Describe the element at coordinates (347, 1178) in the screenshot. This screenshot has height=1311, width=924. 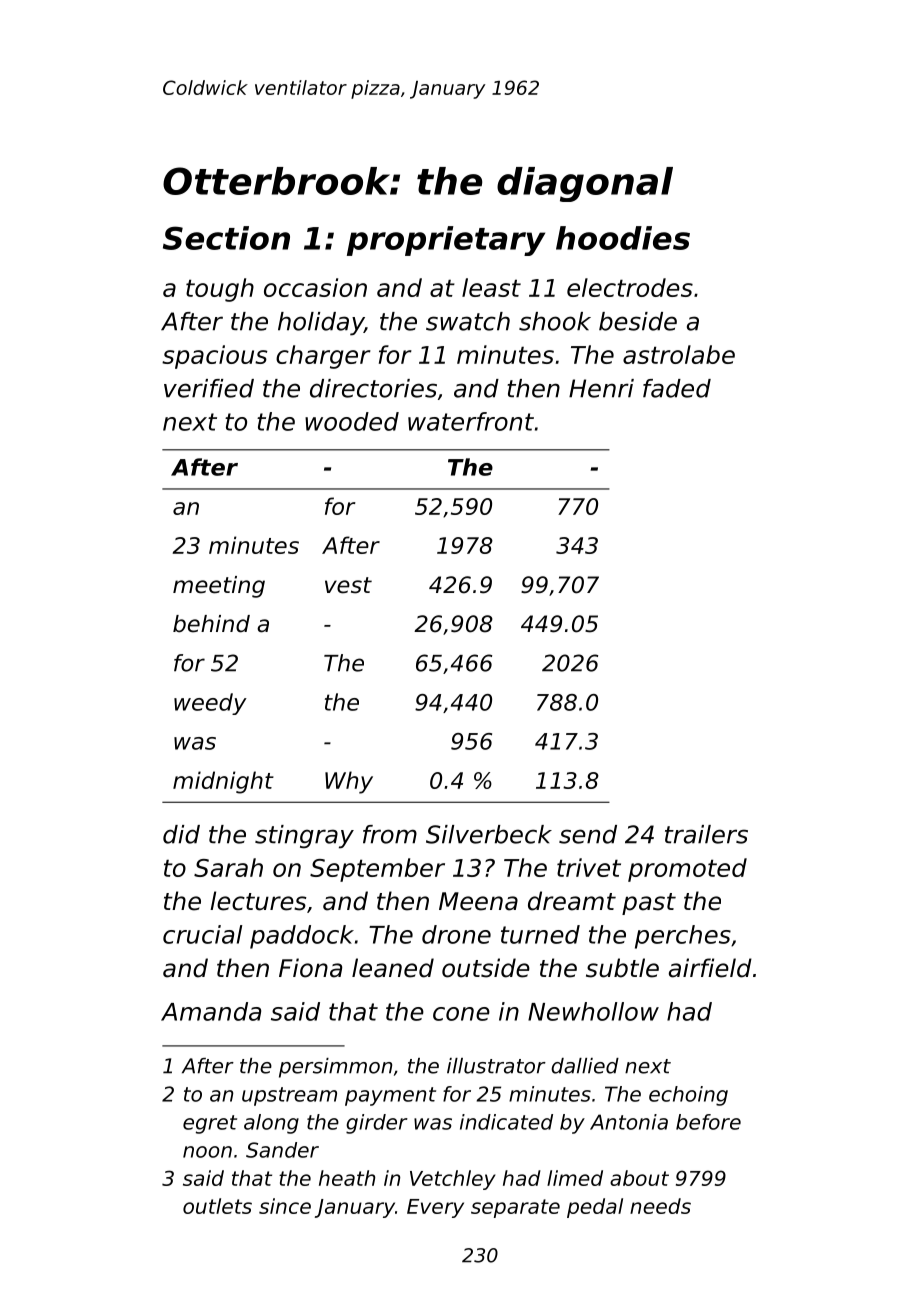
I see `heath` at that location.
